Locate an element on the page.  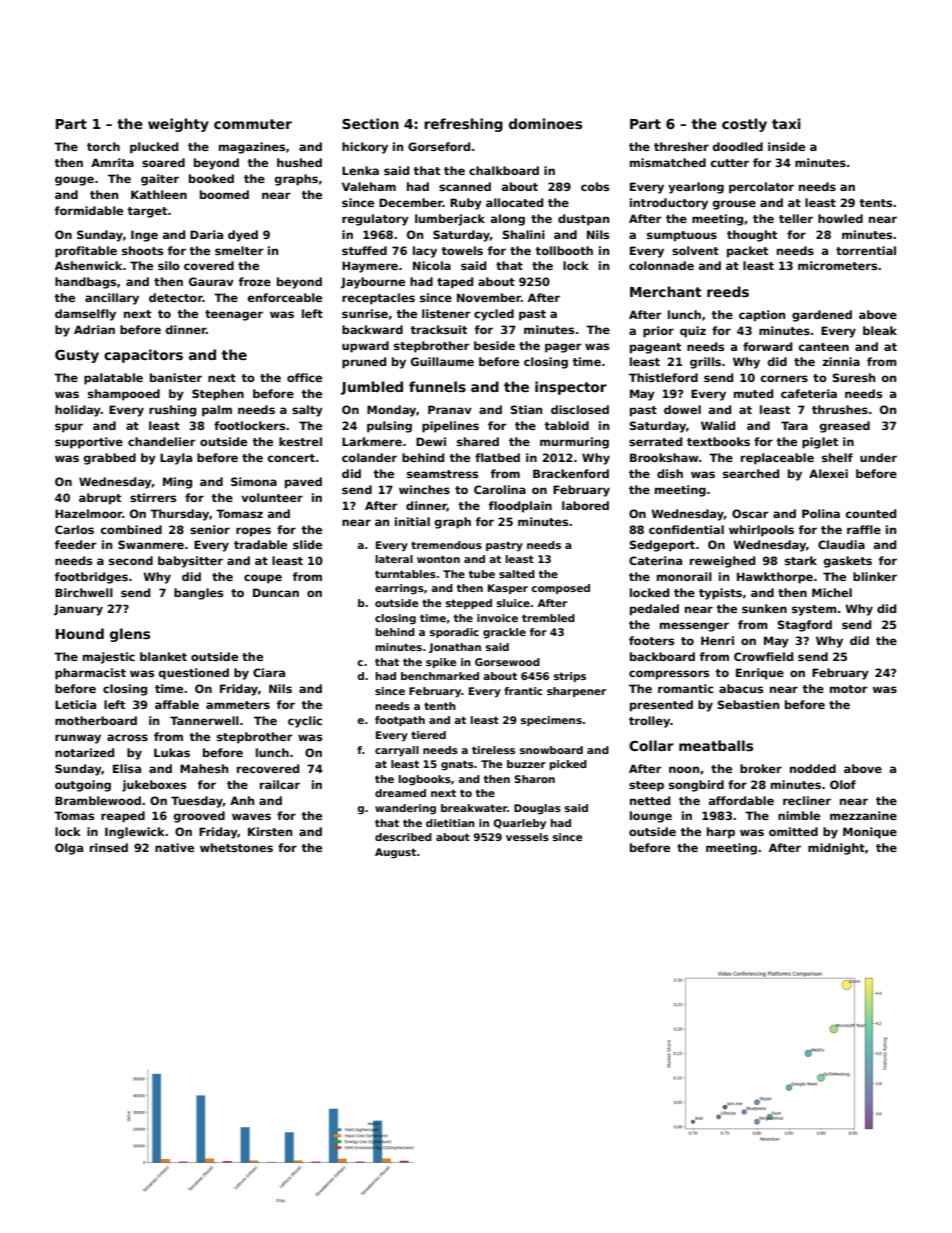
caption is located at coordinates (762, 316).
